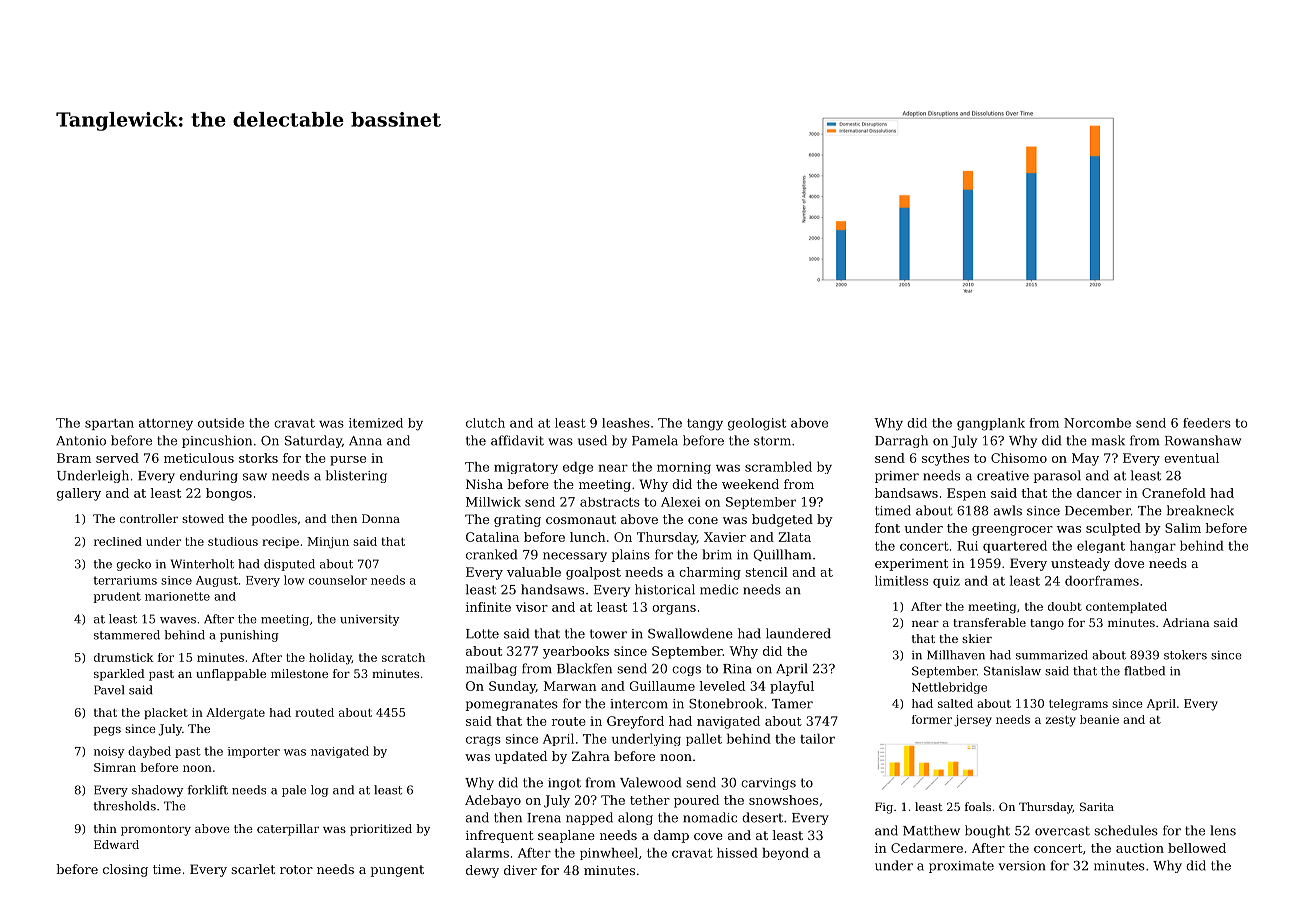 This screenshot has height=924, width=1308. Describe the element at coordinates (249, 636) in the screenshot. I see `punishing` at that location.
